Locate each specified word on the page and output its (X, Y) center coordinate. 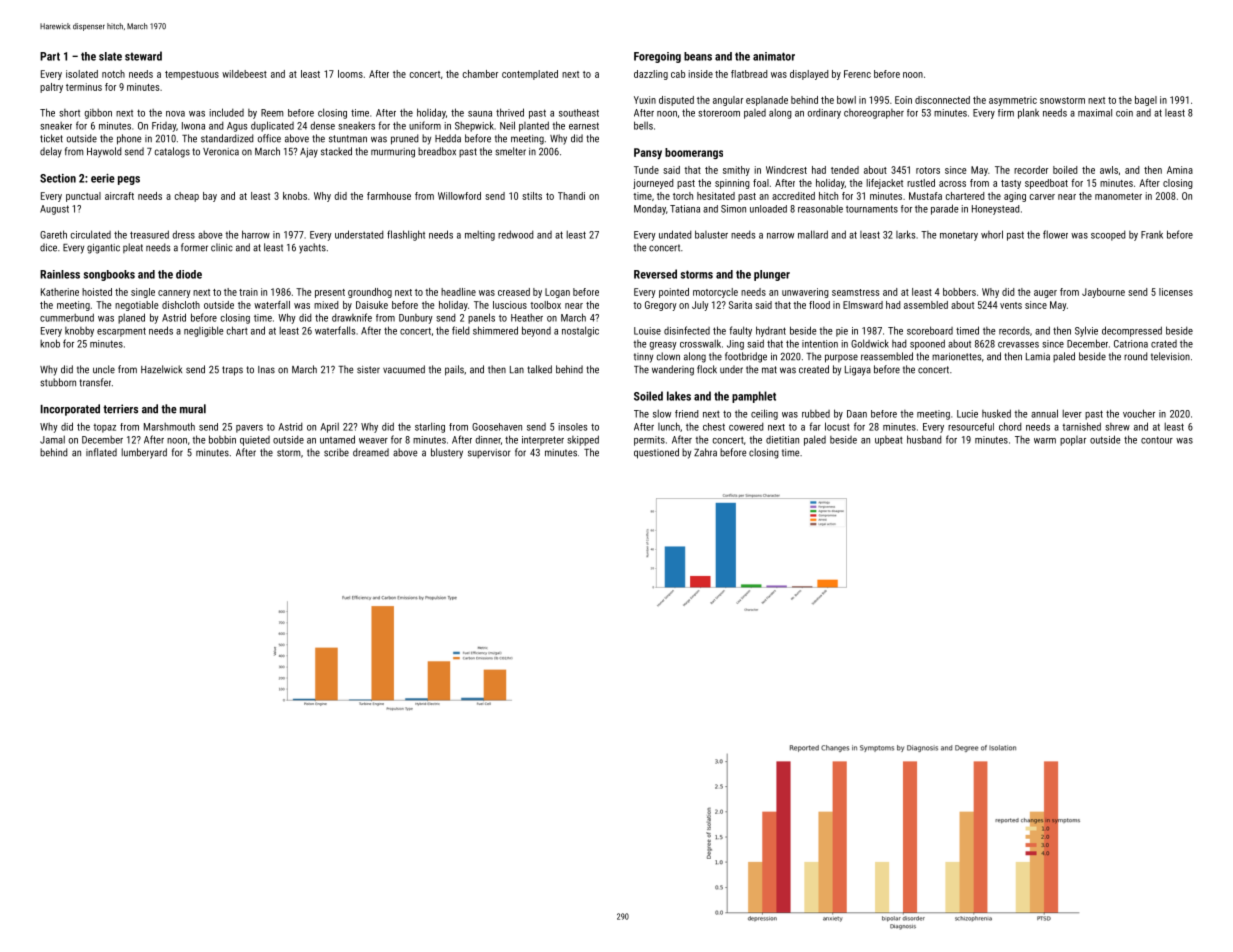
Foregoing (657, 57)
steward (143, 56)
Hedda (448, 138)
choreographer (874, 114)
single (143, 293)
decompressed (1132, 331)
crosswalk (700, 343)
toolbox (545, 305)
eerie (103, 178)
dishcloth (181, 305)
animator (774, 56)
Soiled (648, 396)
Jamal (52, 440)
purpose (841, 358)
